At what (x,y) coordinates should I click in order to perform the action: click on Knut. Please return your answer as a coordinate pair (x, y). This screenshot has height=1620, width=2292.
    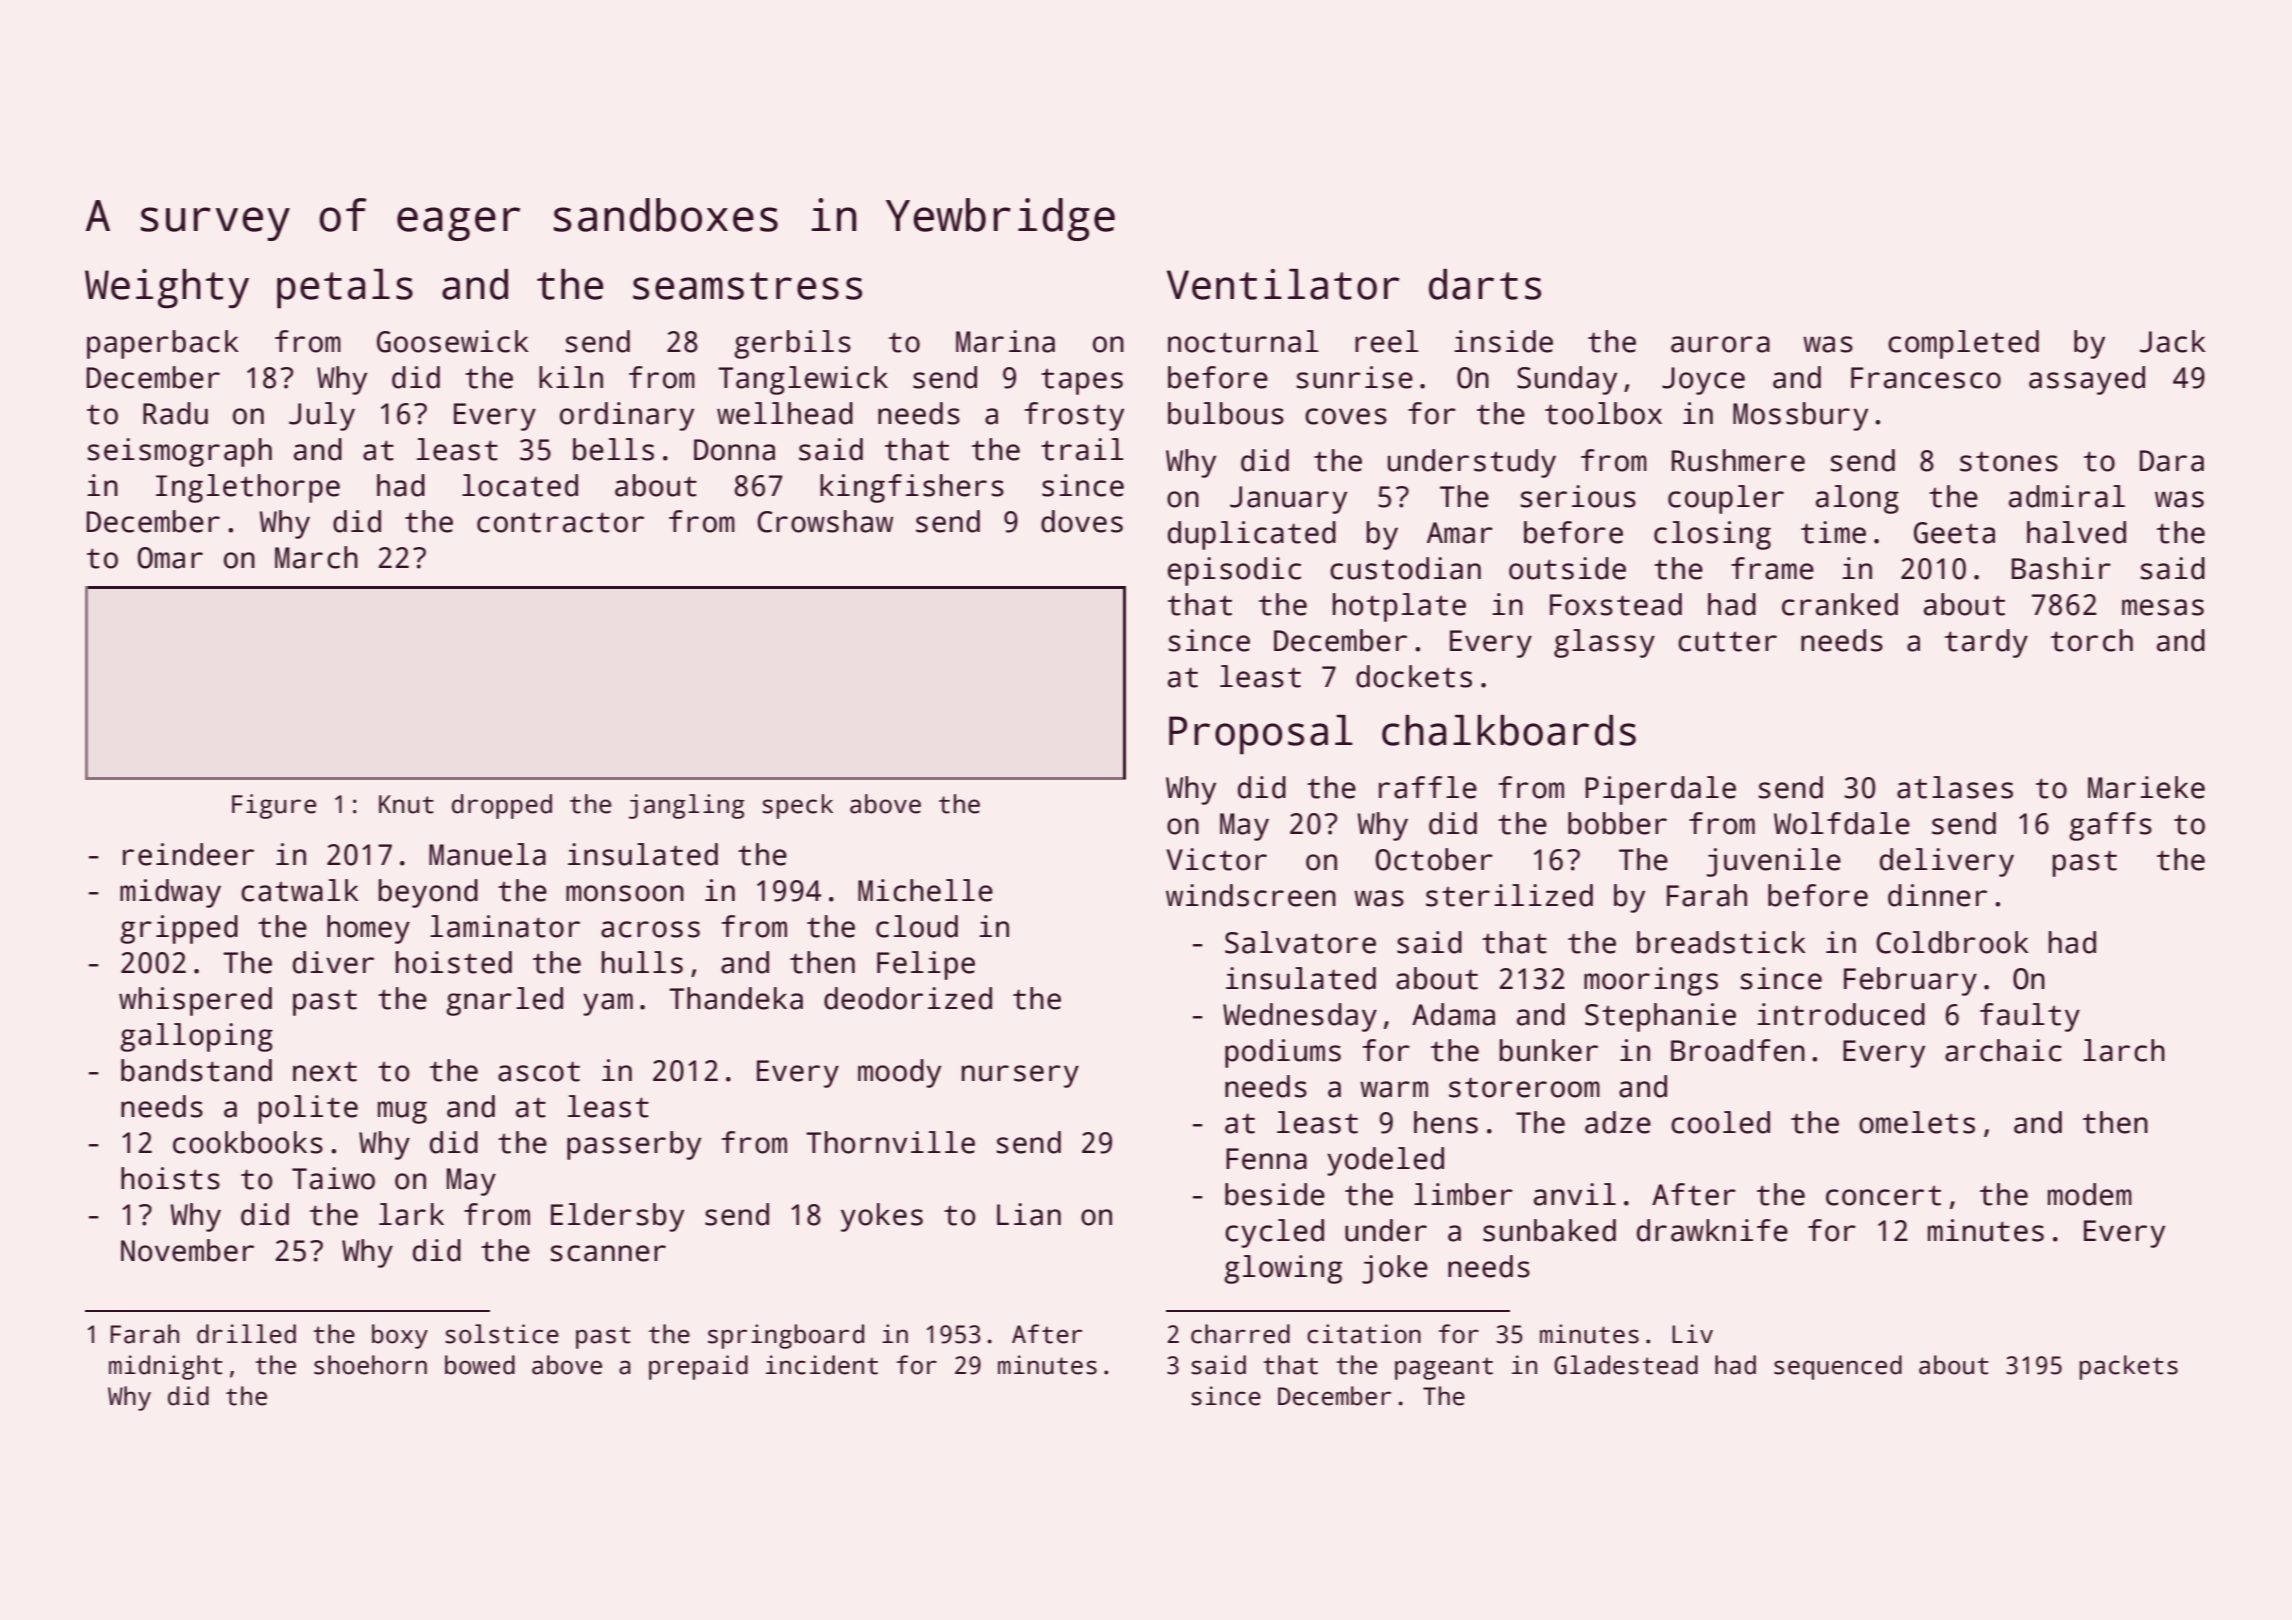
    Looking at the image, I should click on (406, 804).
